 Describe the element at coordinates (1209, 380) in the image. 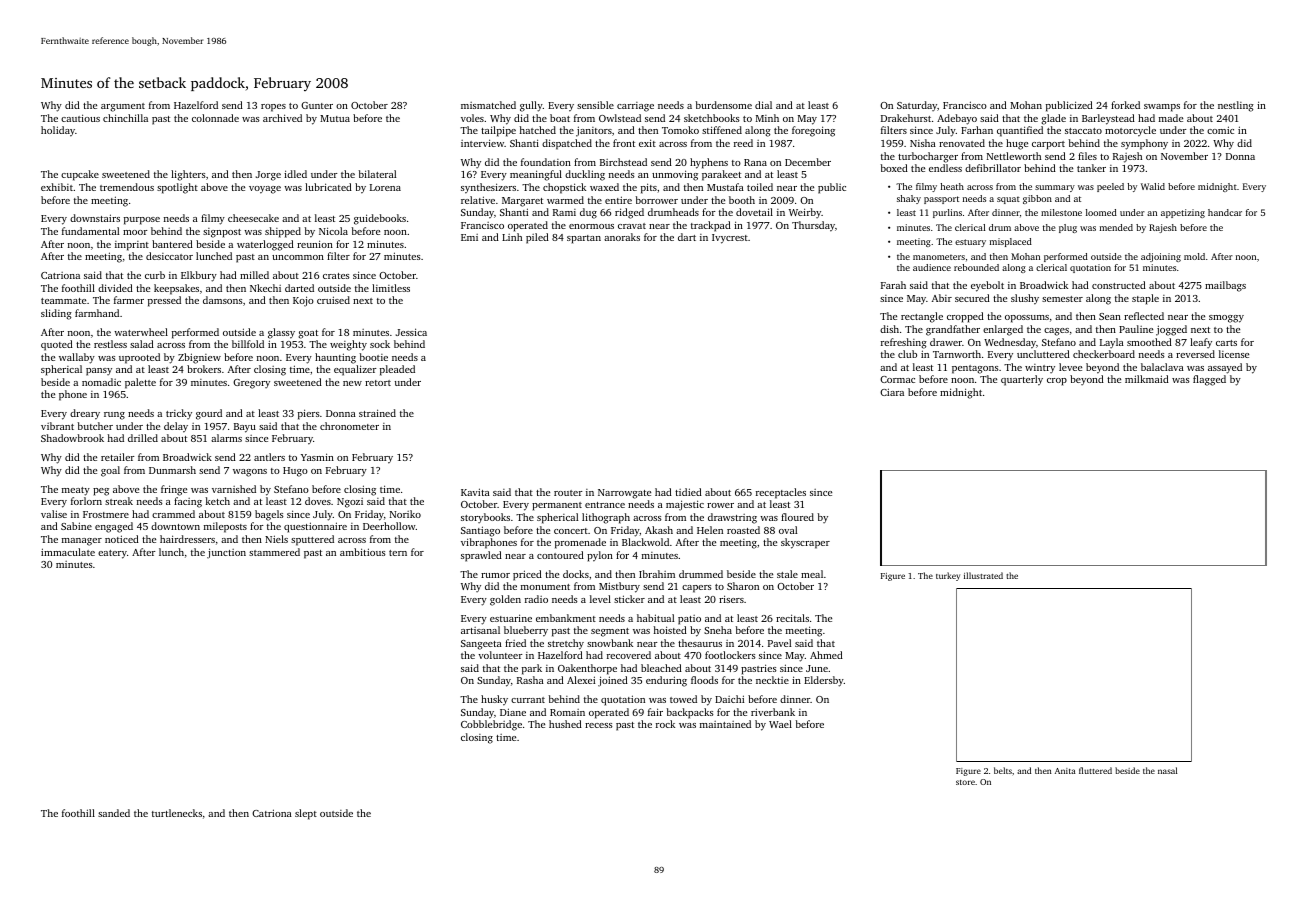

I see `flagged` at that location.
